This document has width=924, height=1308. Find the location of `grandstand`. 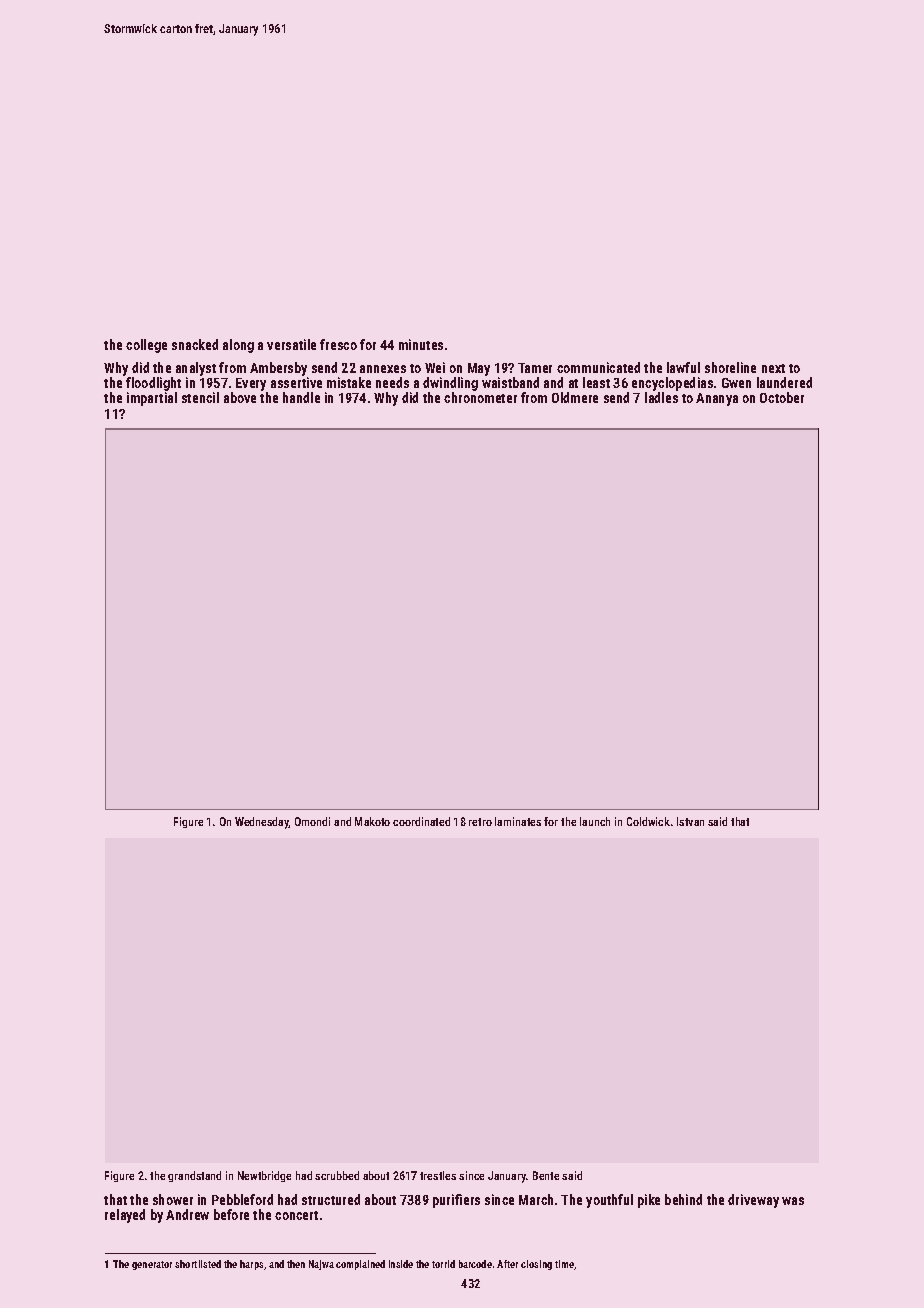

grandstand is located at coordinates (194, 1176).
